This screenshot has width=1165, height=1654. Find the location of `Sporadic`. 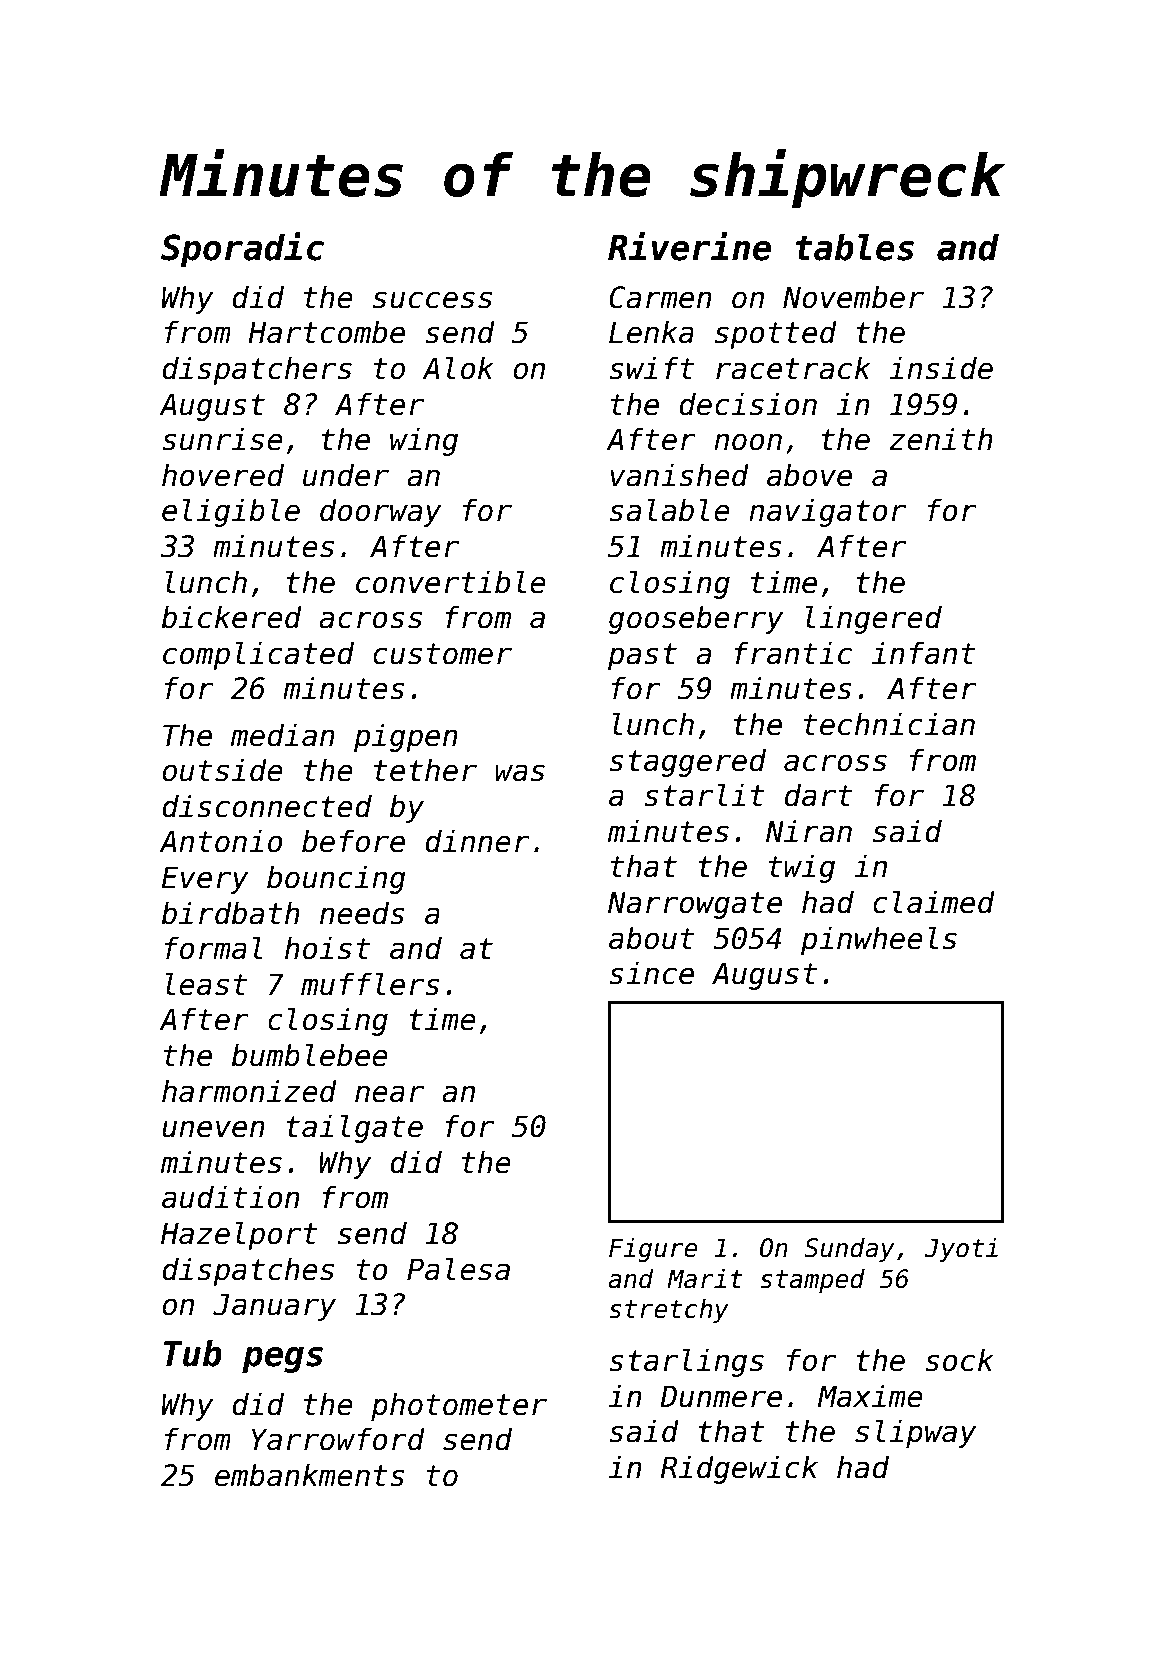

Sporadic is located at coordinates (242, 249).
